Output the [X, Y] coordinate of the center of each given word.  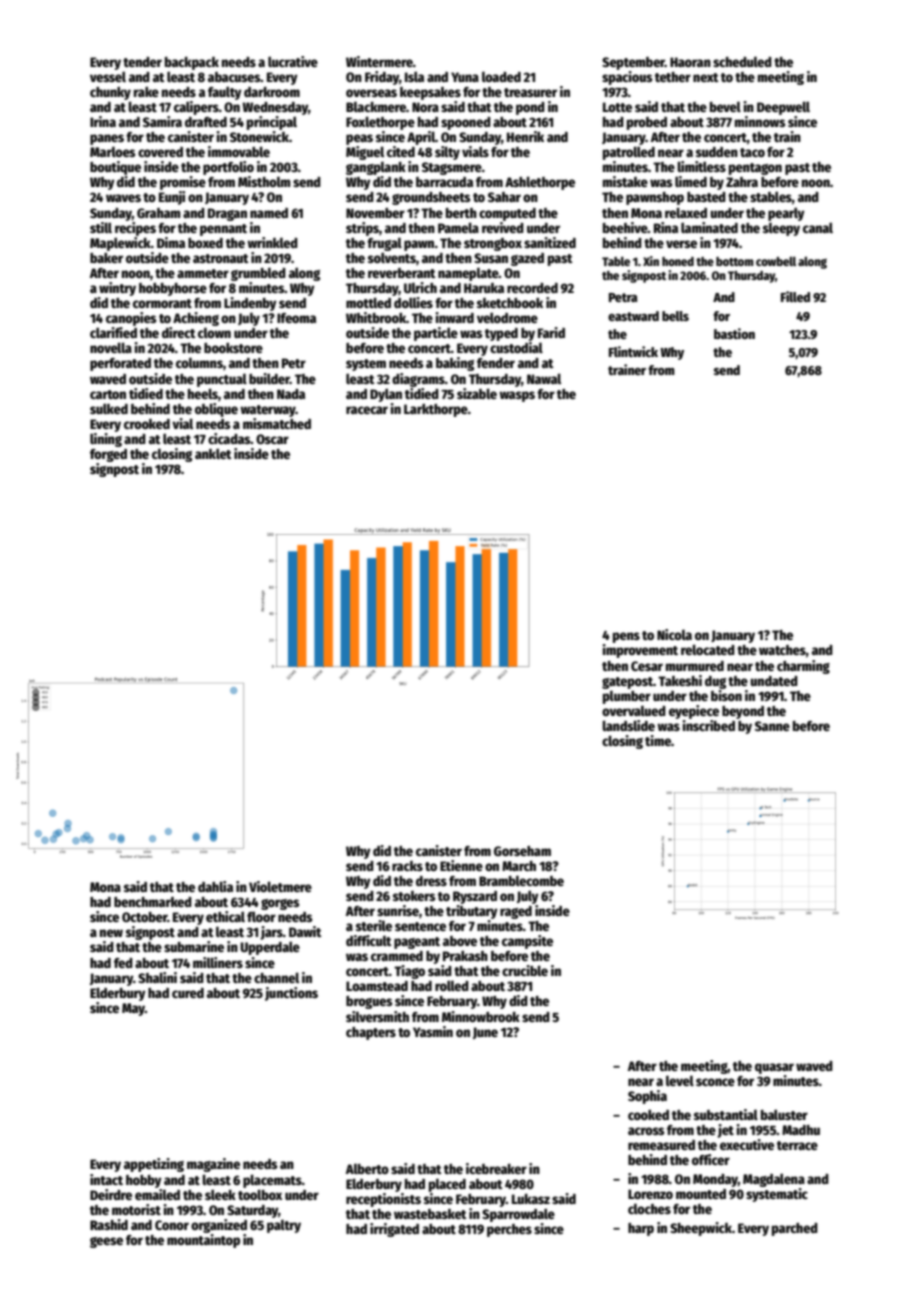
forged [108, 455]
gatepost [627, 683]
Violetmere [280, 886]
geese [106, 1242]
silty [447, 153]
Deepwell [783, 108]
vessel [108, 76]
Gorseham [522, 851]
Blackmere [376, 106]
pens [626, 637]
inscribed [708, 725]
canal [818, 227]
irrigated [394, 1230]
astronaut [221, 258]
